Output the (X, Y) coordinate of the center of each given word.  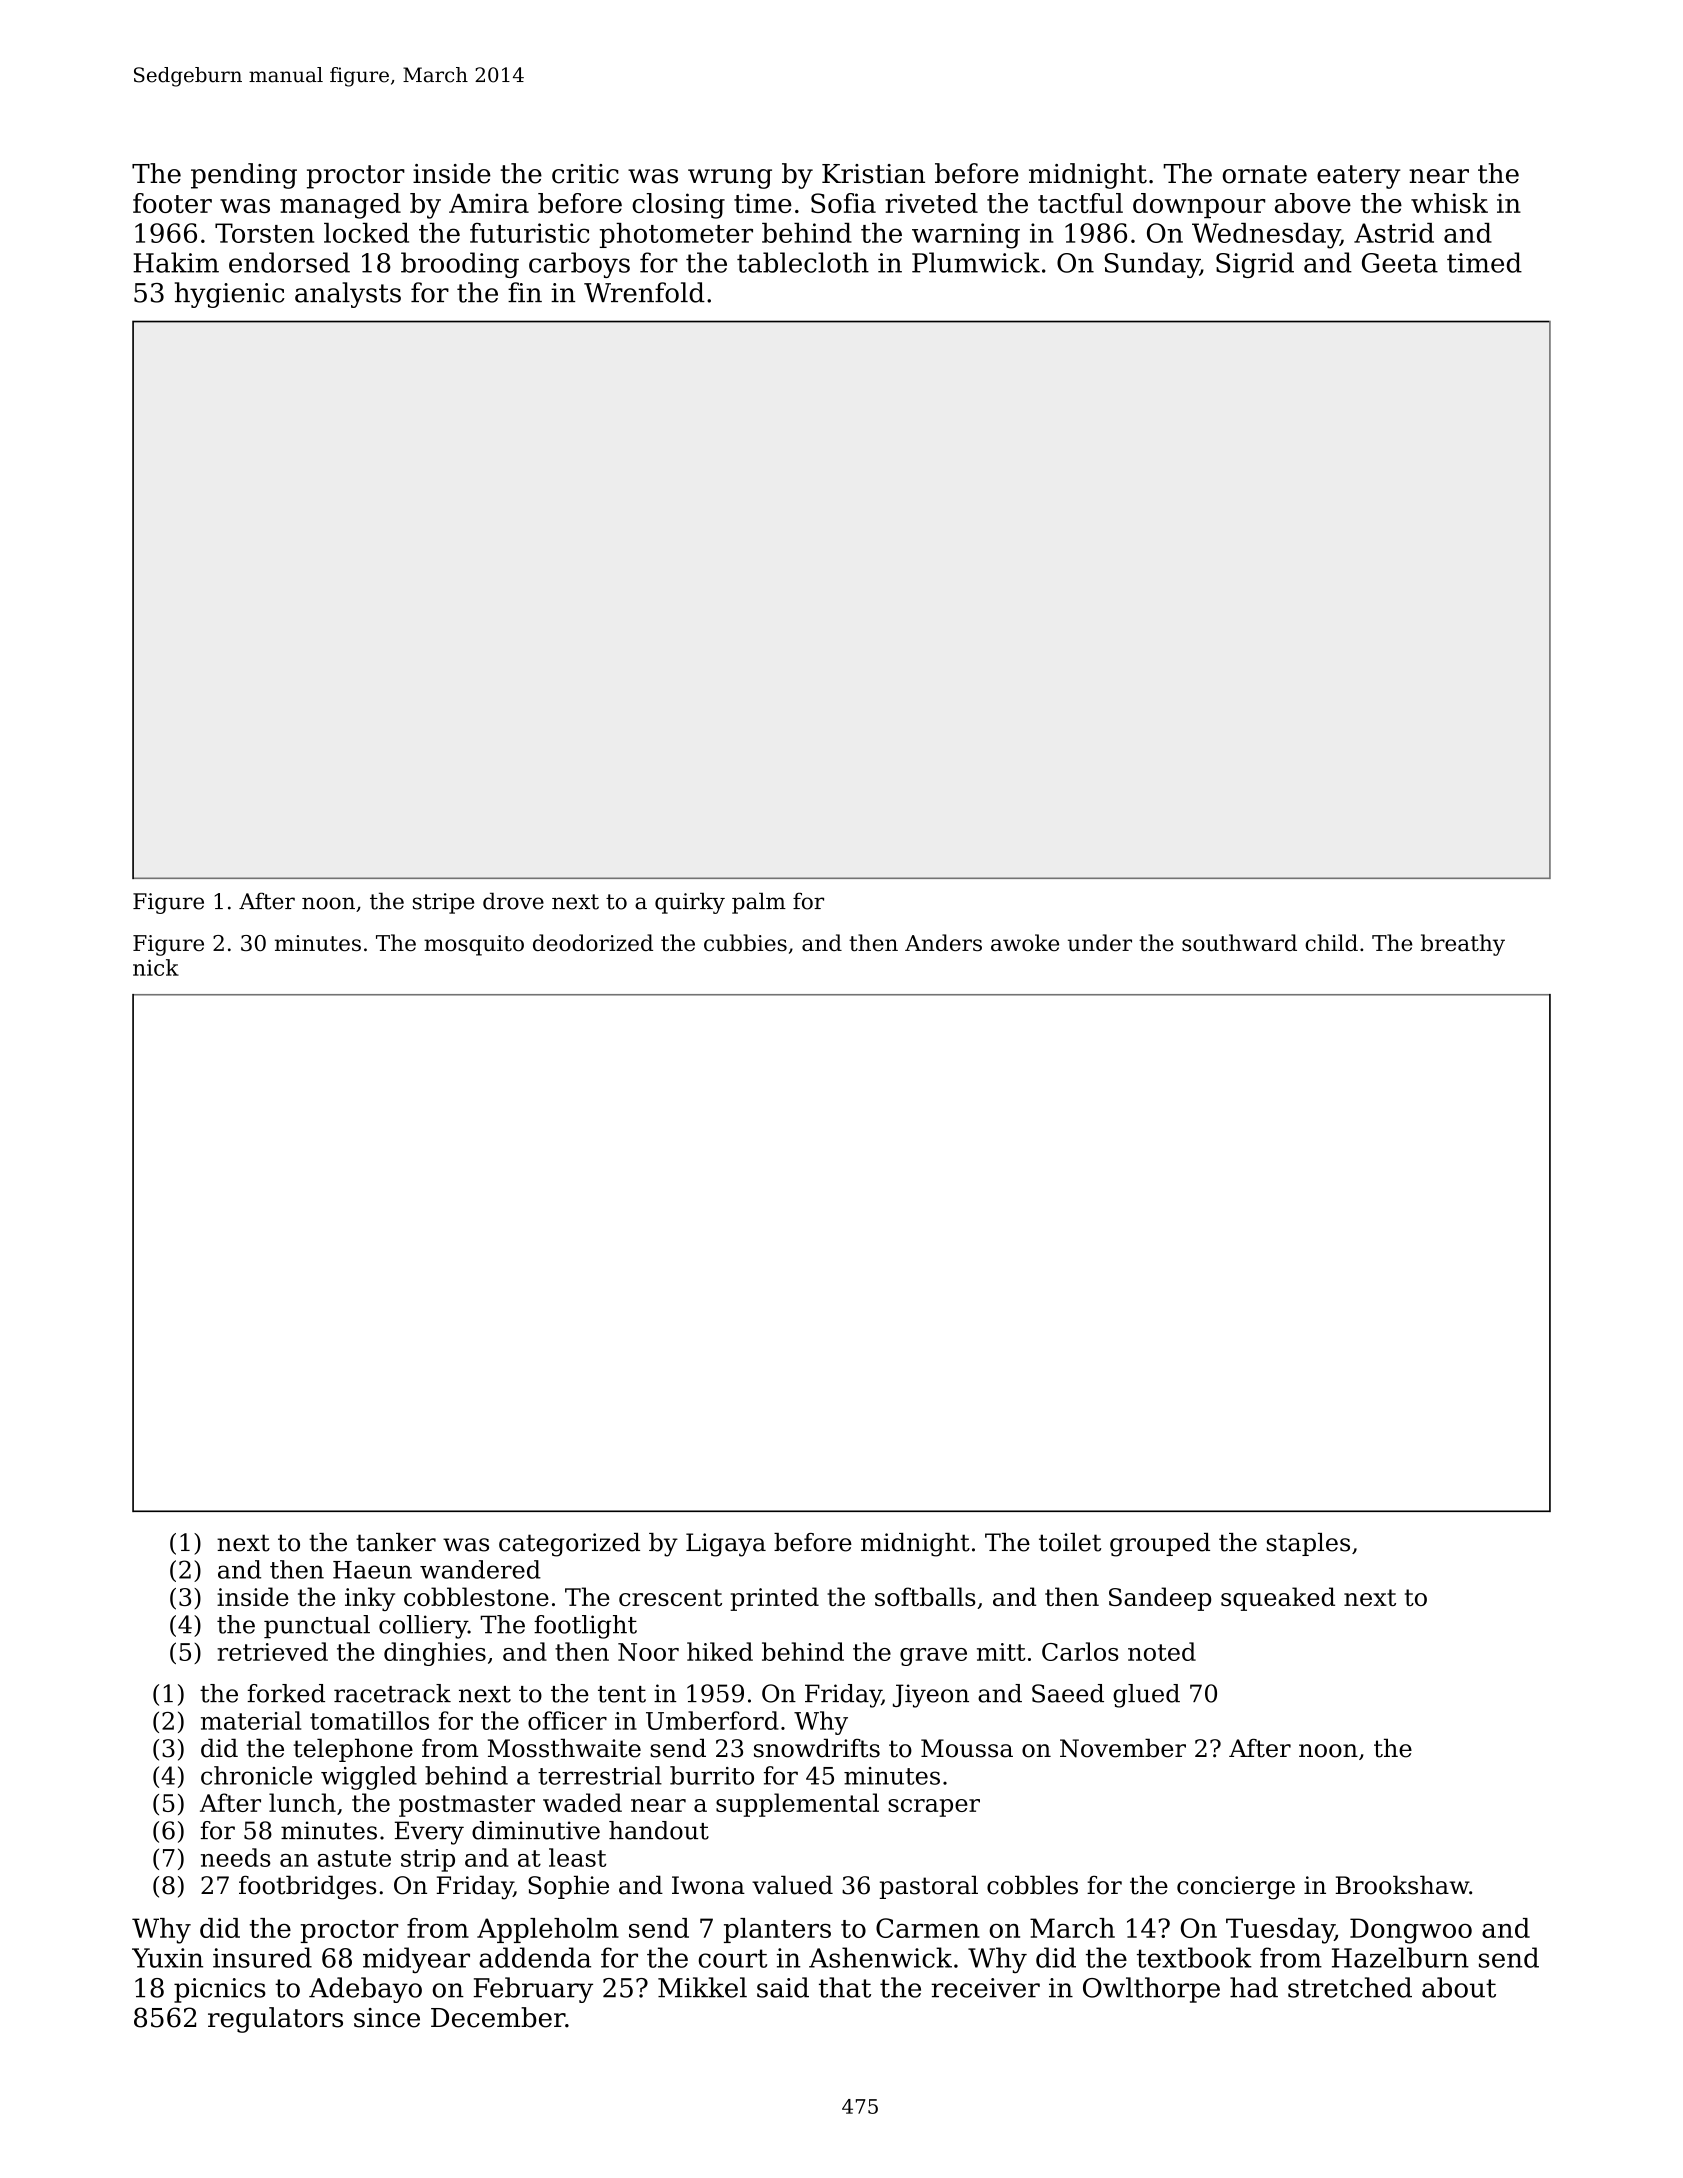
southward (1239, 942)
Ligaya (726, 1545)
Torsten (264, 233)
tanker (396, 1542)
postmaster (467, 1806)
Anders (943, 942)
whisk (1449, 203)
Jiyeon (931, 1696)
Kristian (873, 174)
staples (1308, 1544)
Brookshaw (1402, 1885)
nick (156, 967)
